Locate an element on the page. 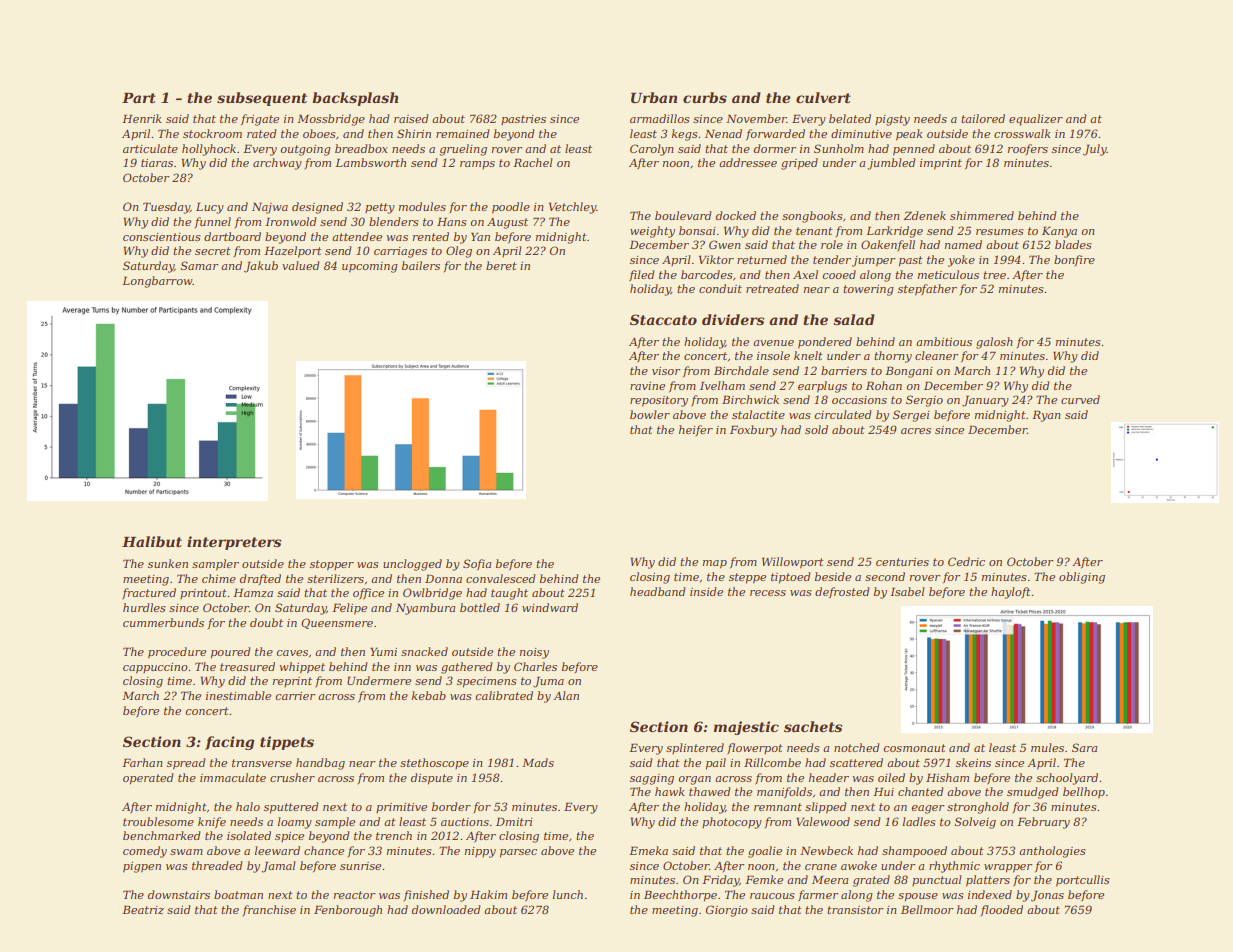  sunrise is located at coordinates (360, 866).
